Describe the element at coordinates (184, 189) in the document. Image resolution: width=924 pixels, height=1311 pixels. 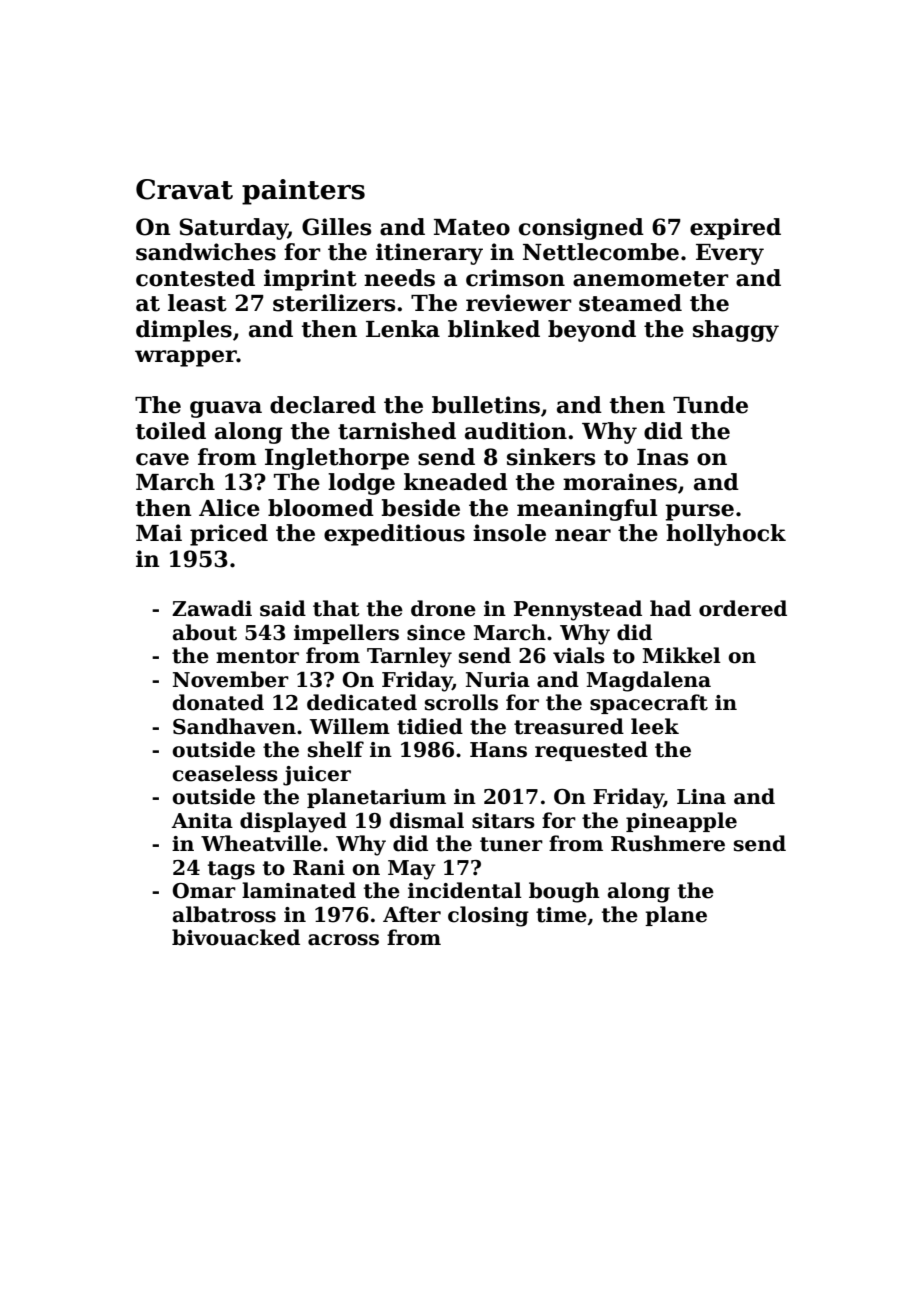
I see `Cravat` at that location.
